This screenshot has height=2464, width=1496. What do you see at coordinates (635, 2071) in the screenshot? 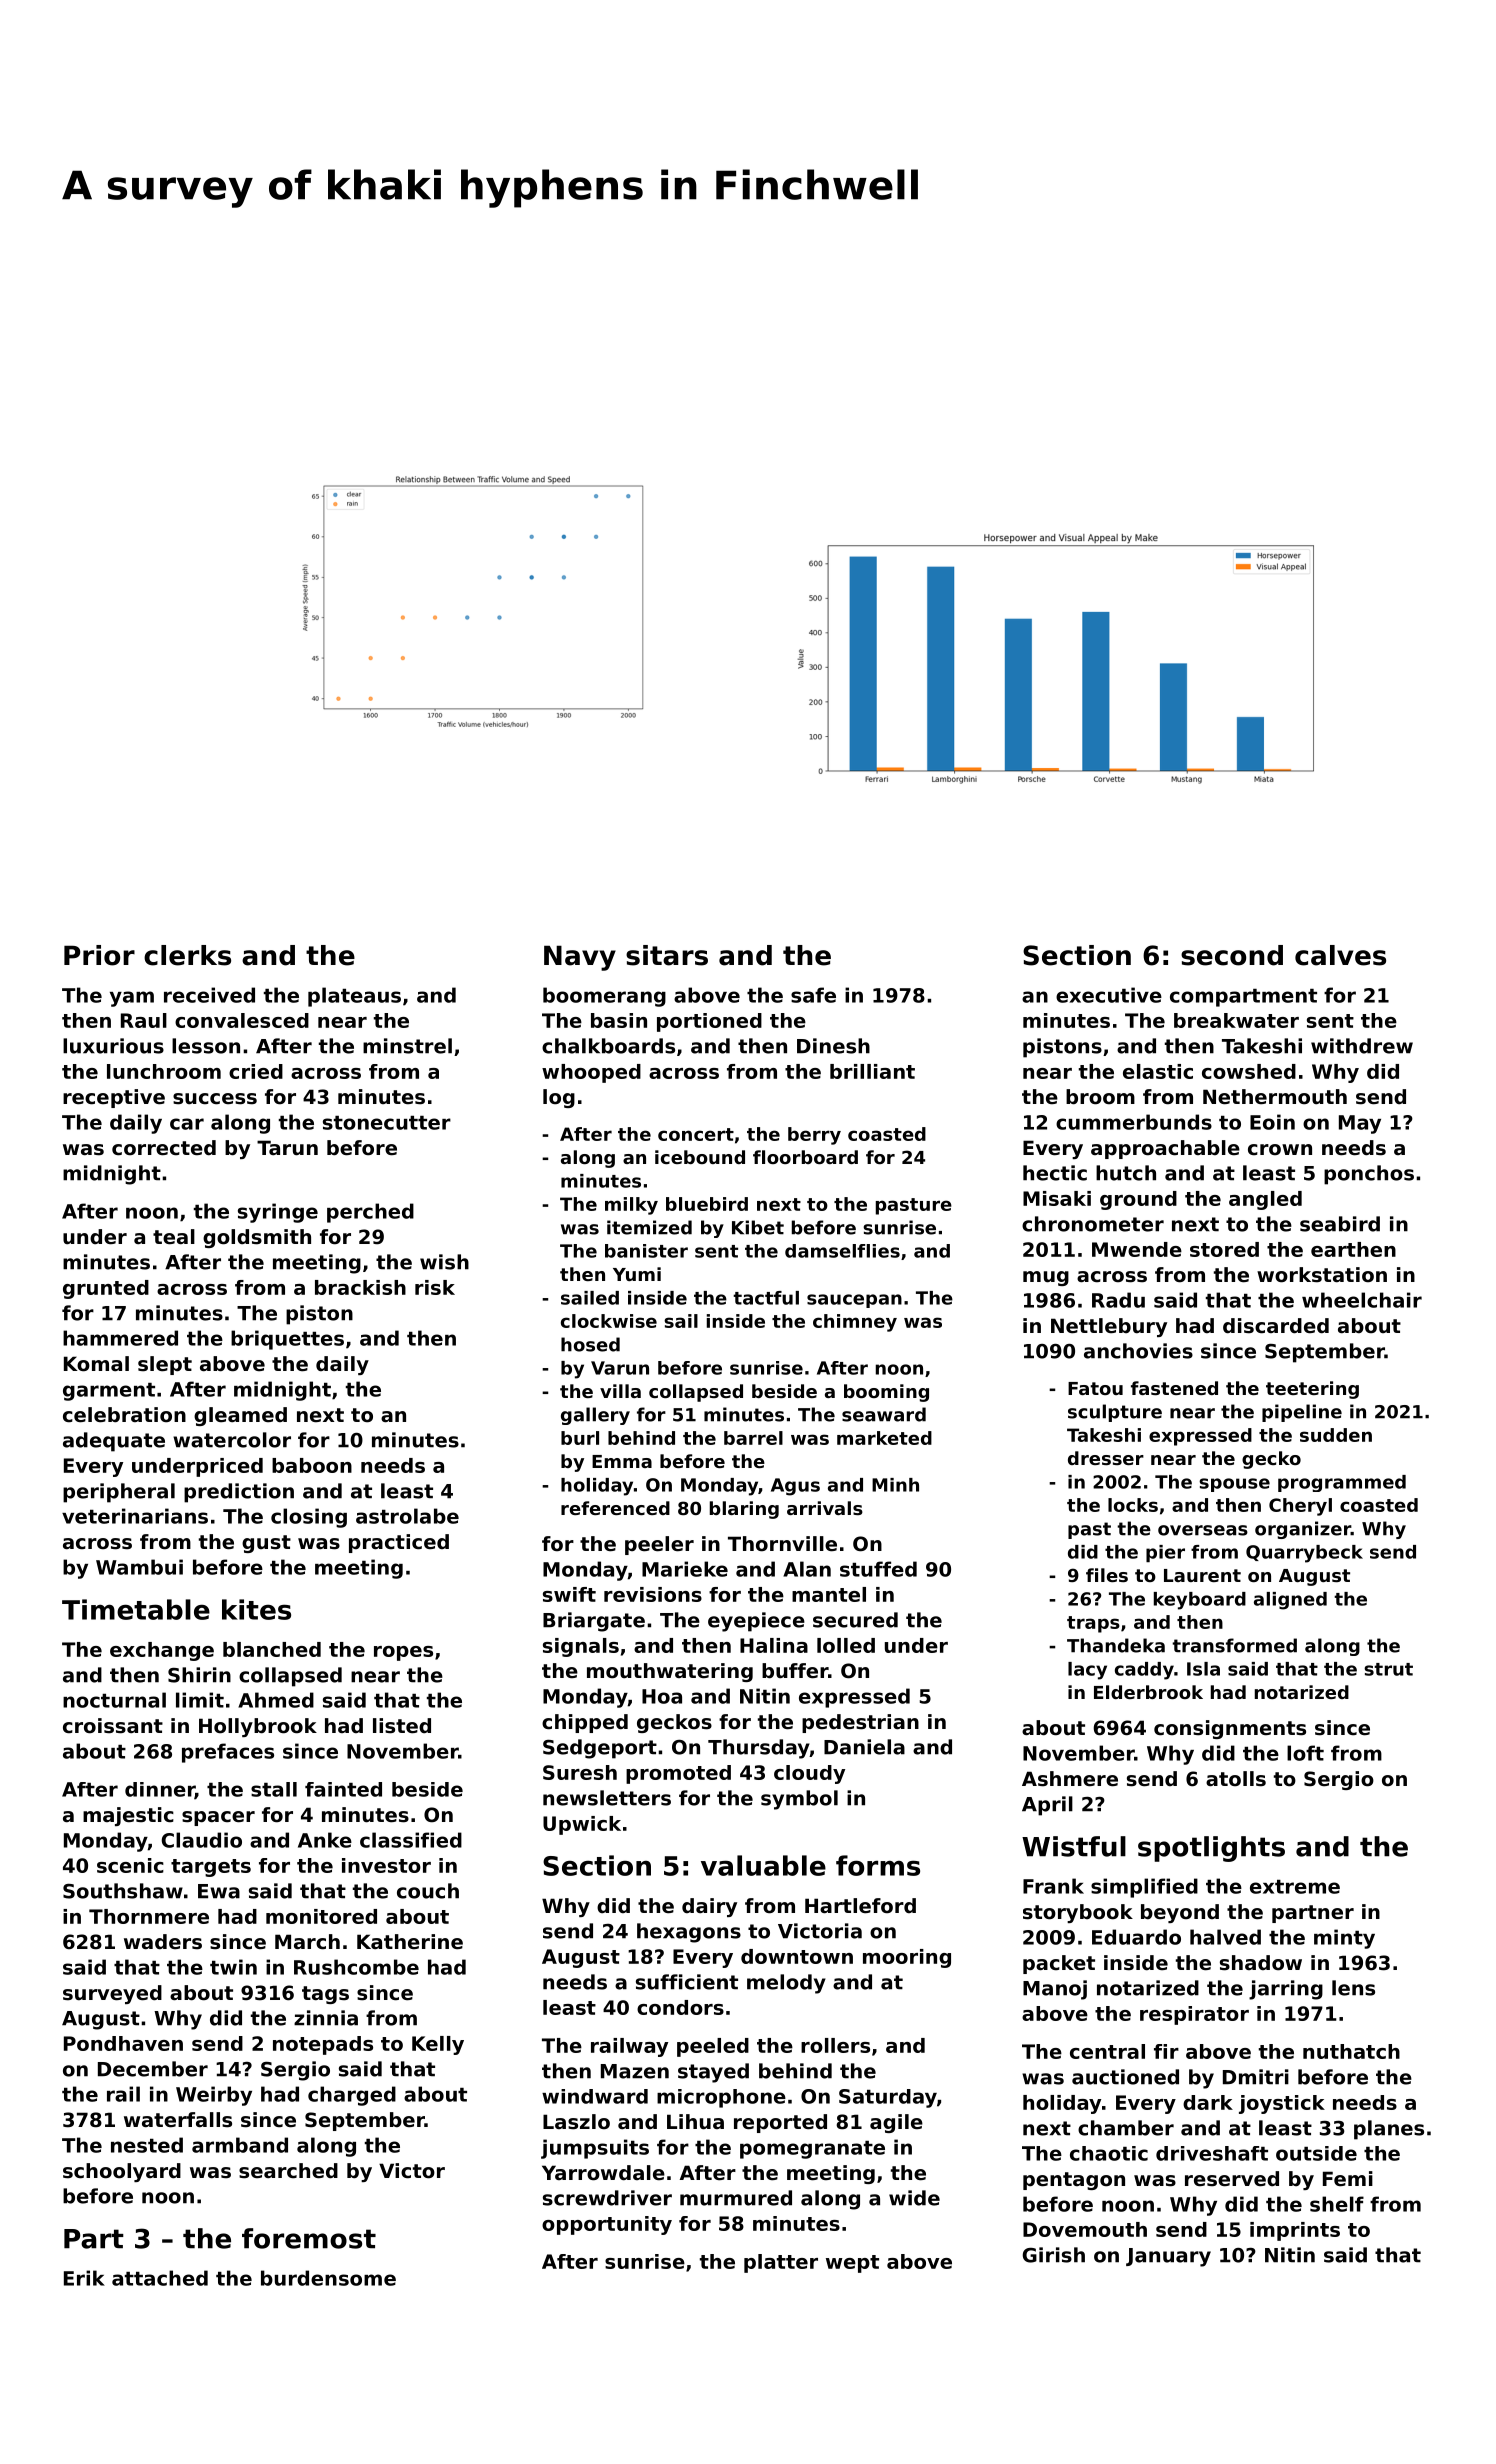
I see `Mazen` at bounding box center [635, 2071].
